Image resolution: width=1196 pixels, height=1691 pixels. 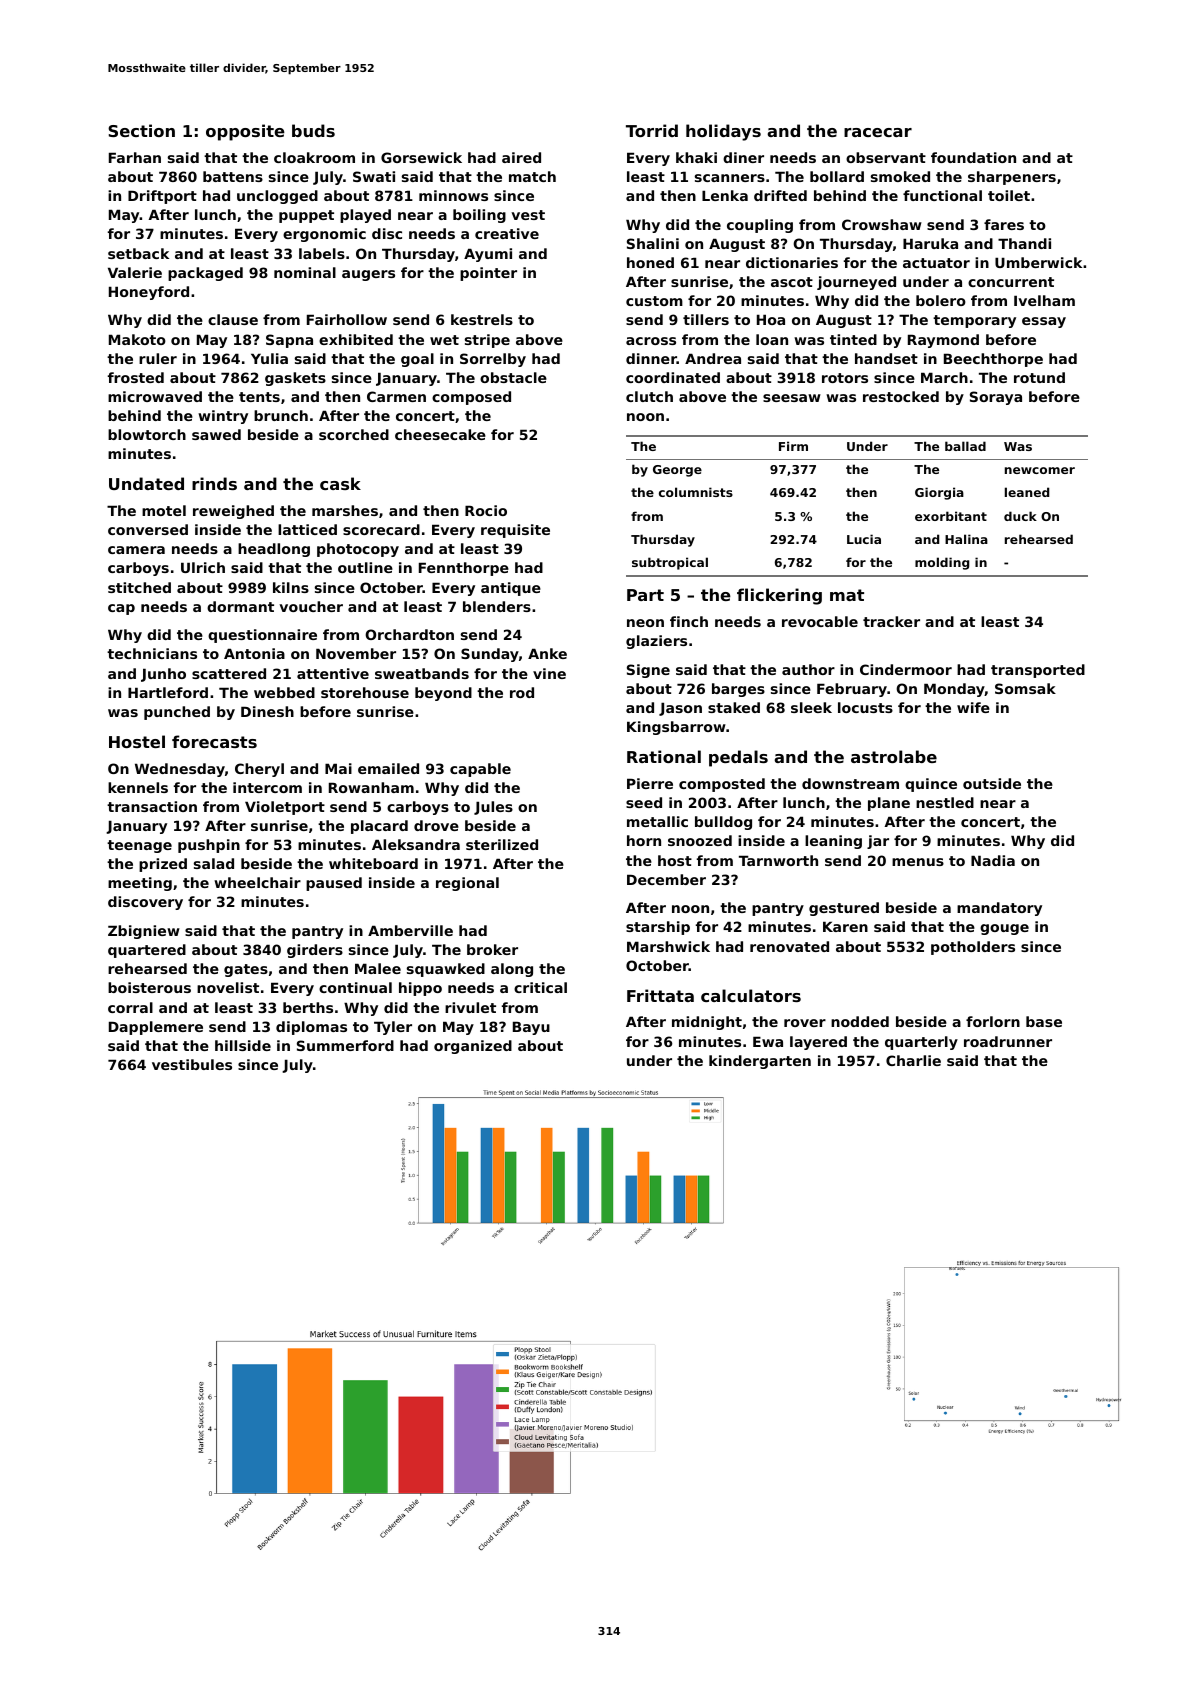 What do you see at coordinates (138, 253) in the screenshot?
I see `setback` at bounding box center [138, 253].
